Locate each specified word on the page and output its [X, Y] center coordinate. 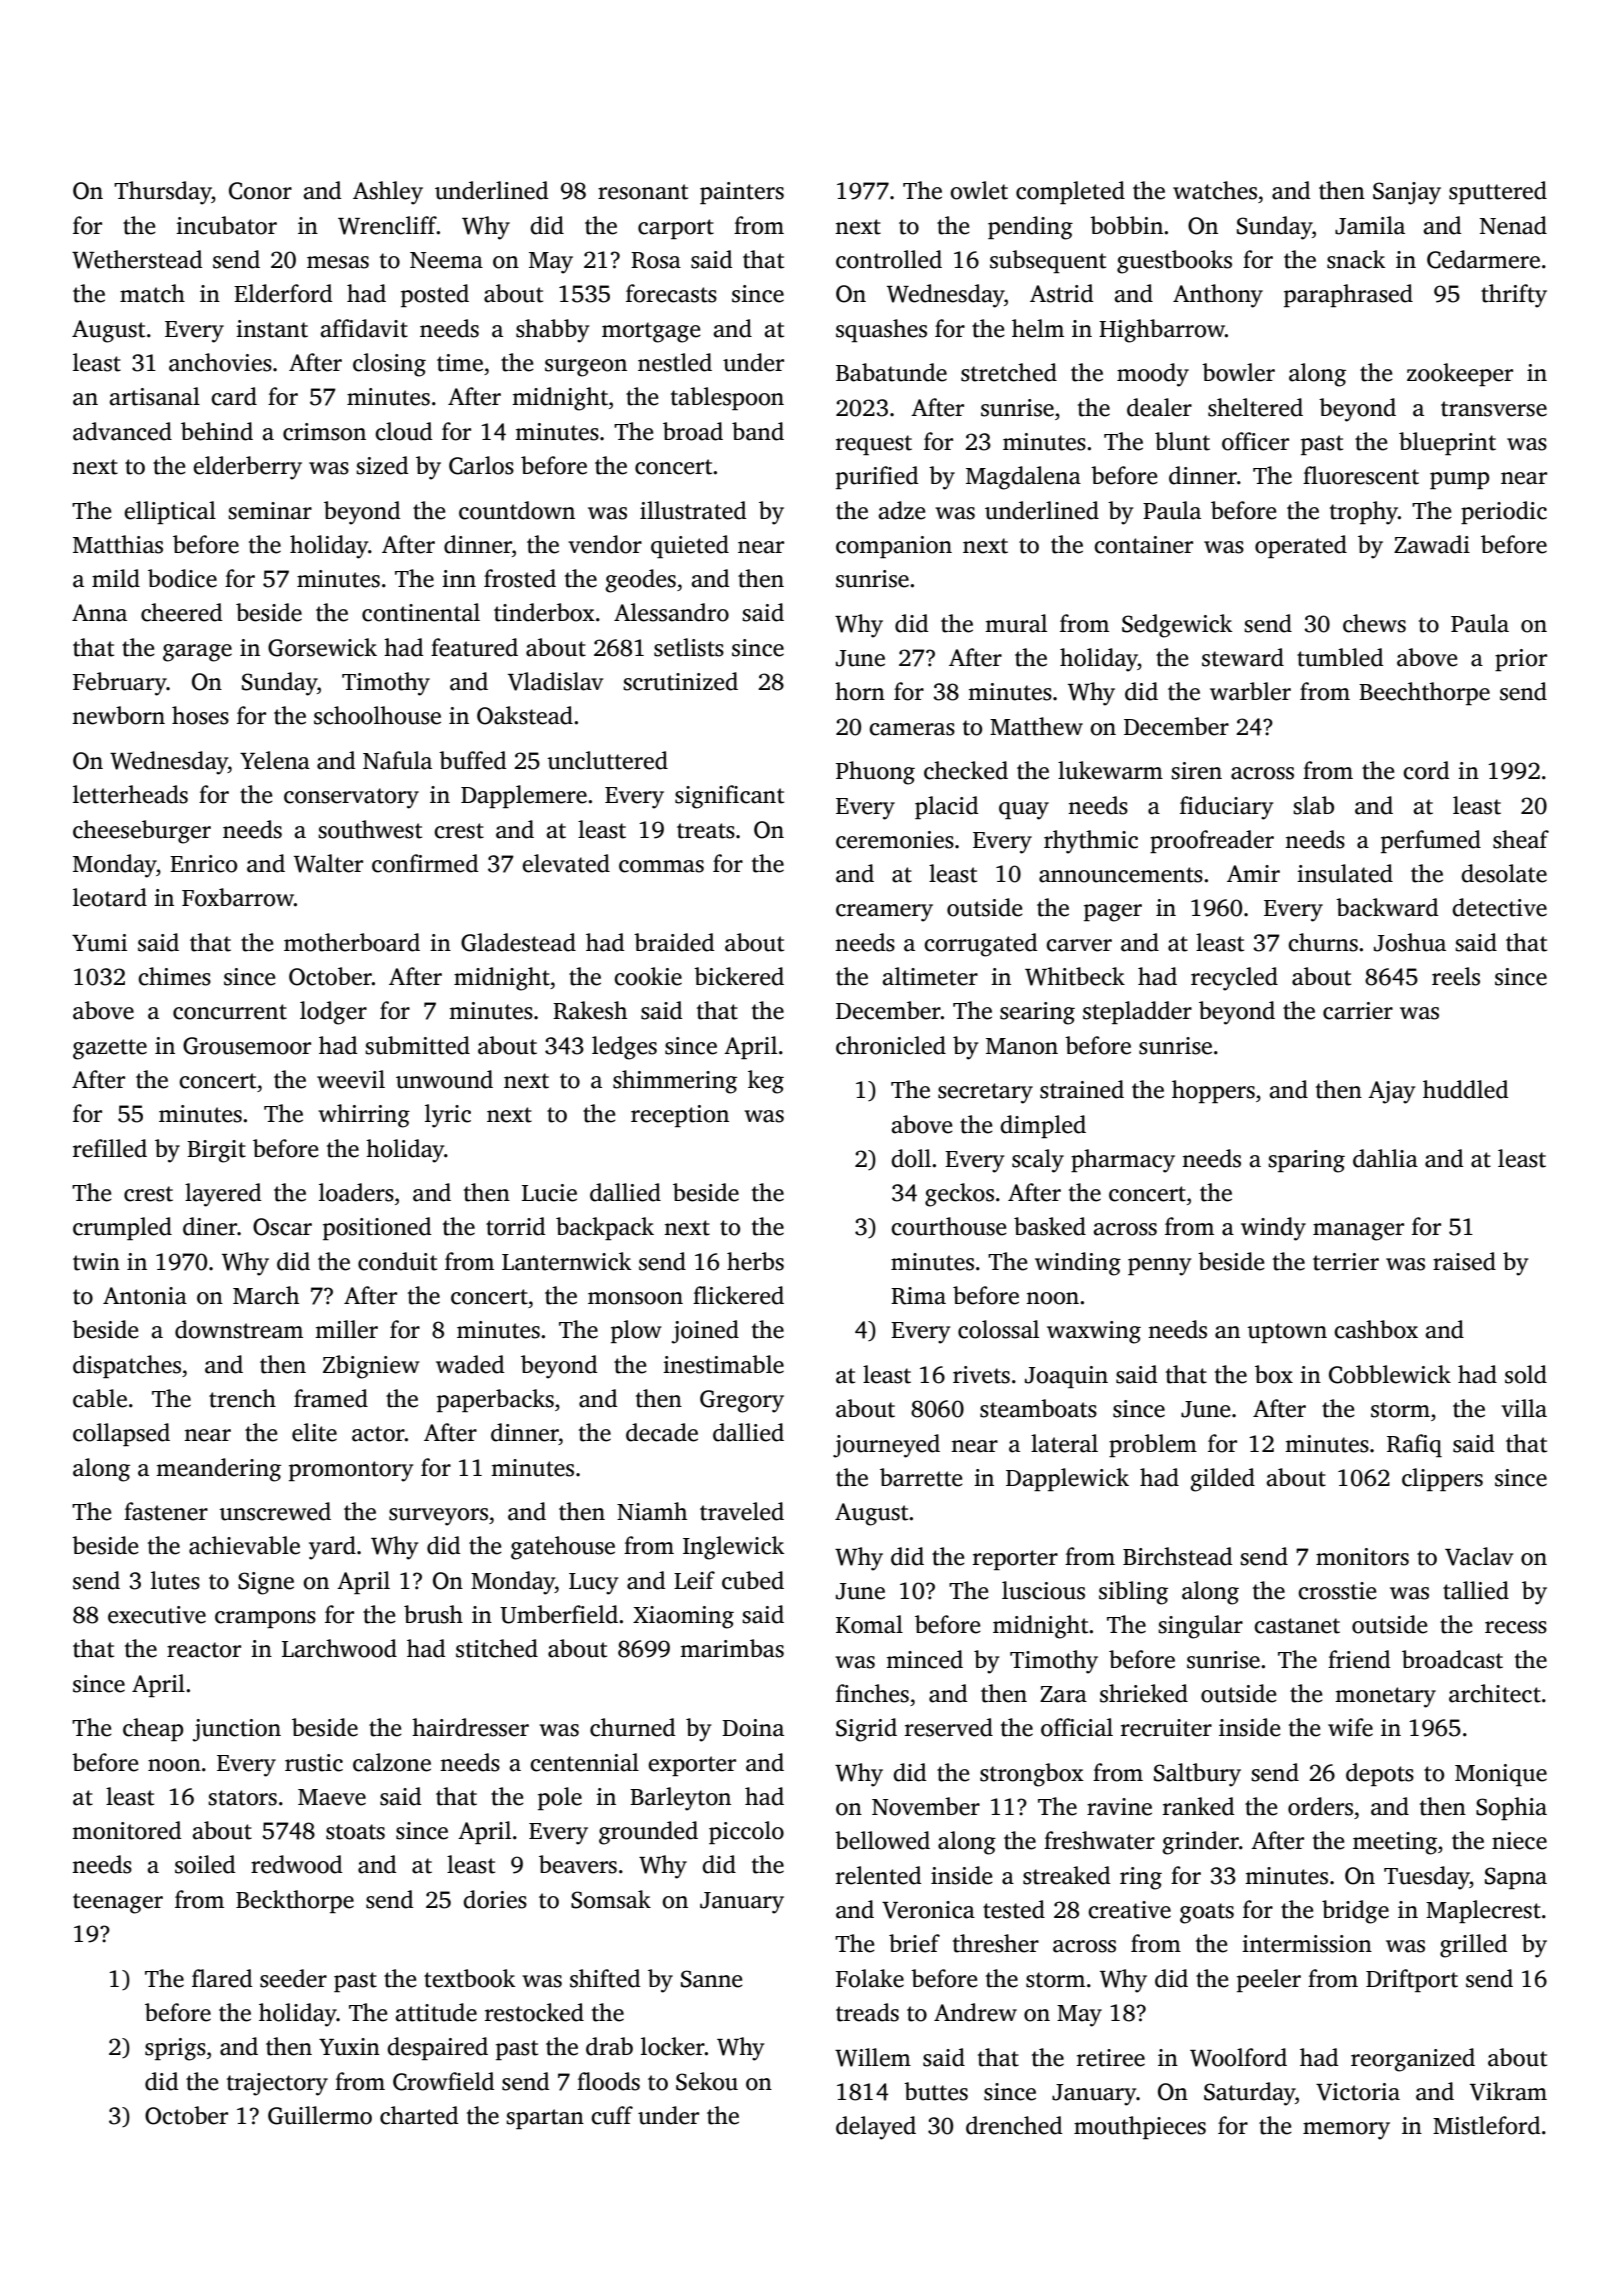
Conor [260, 191]
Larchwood [339, 1648]
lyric [448, 1116]
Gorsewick [322, 647]
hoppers [1213, 1091]
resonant [643, 192]
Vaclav [1479, 1556]
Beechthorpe [1424, 693]
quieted [690, 546]
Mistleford [1486, 2125]
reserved [949, 1727]
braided [674, 942]
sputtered [1498, 192]
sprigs [175, 2049]
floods [608, 2081]
